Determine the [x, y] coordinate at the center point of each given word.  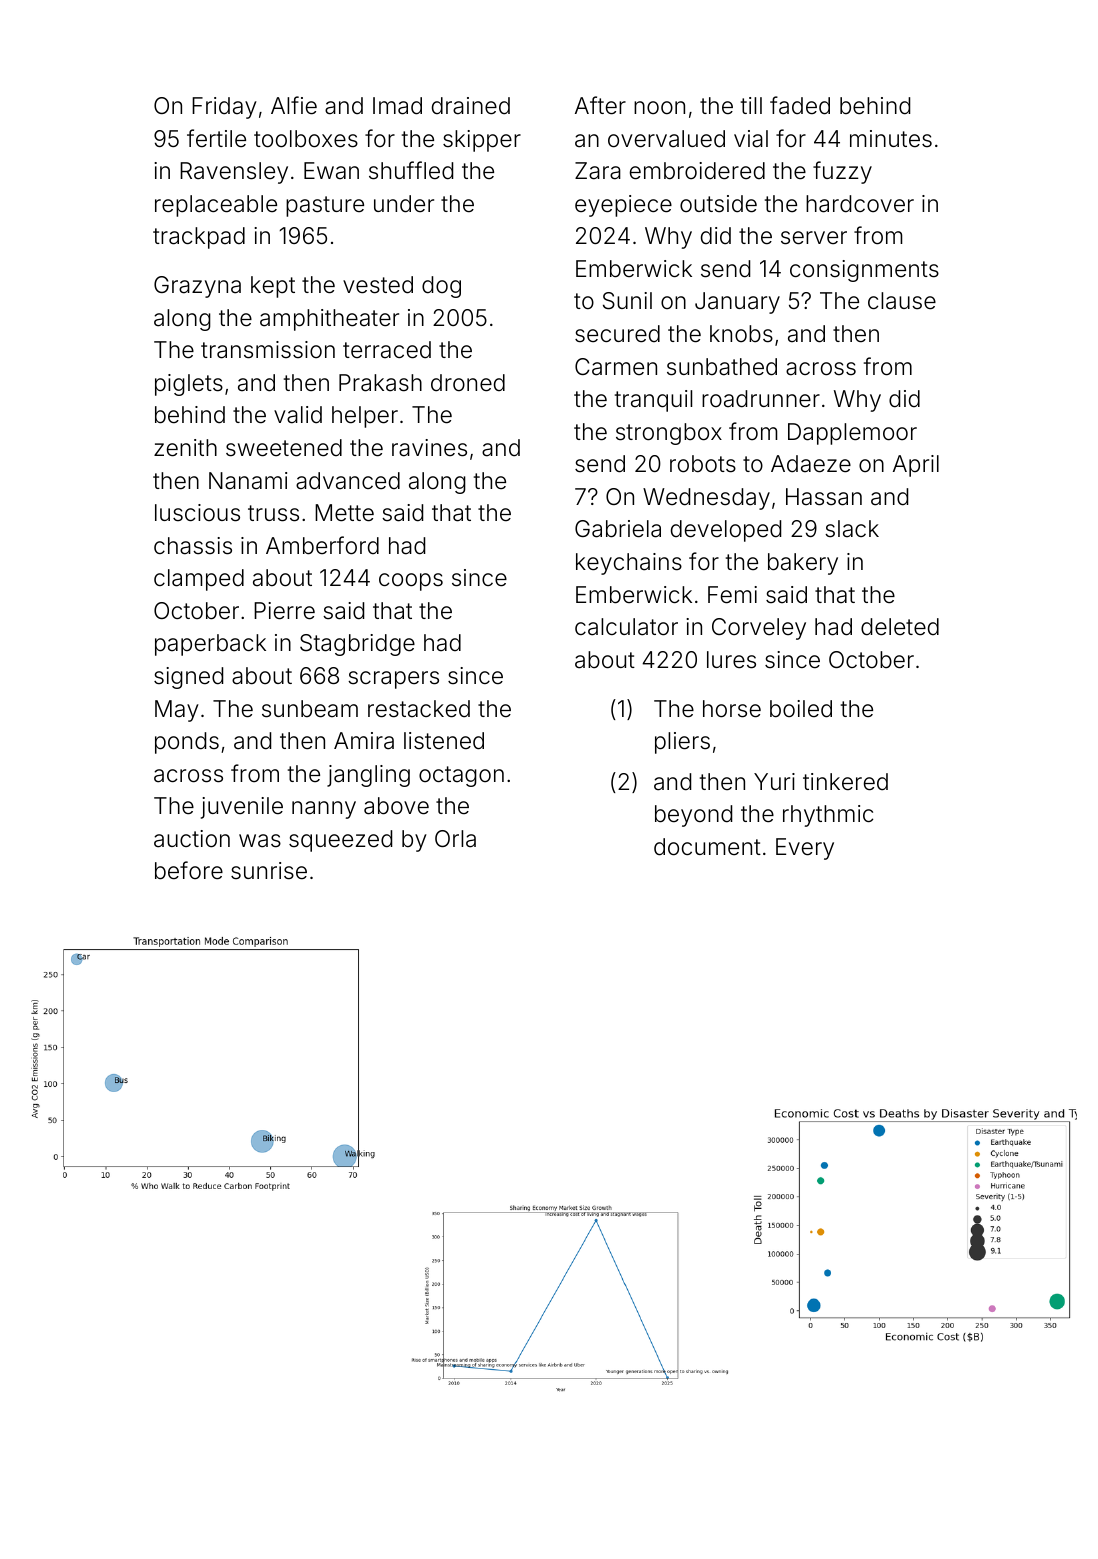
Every [805, 849]
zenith [185, 448]
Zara [598, 171]
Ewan [331, 171]
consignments [864, 271]
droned [468, 383]
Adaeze [811, 464]
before [189, 870]
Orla [455, 839]
